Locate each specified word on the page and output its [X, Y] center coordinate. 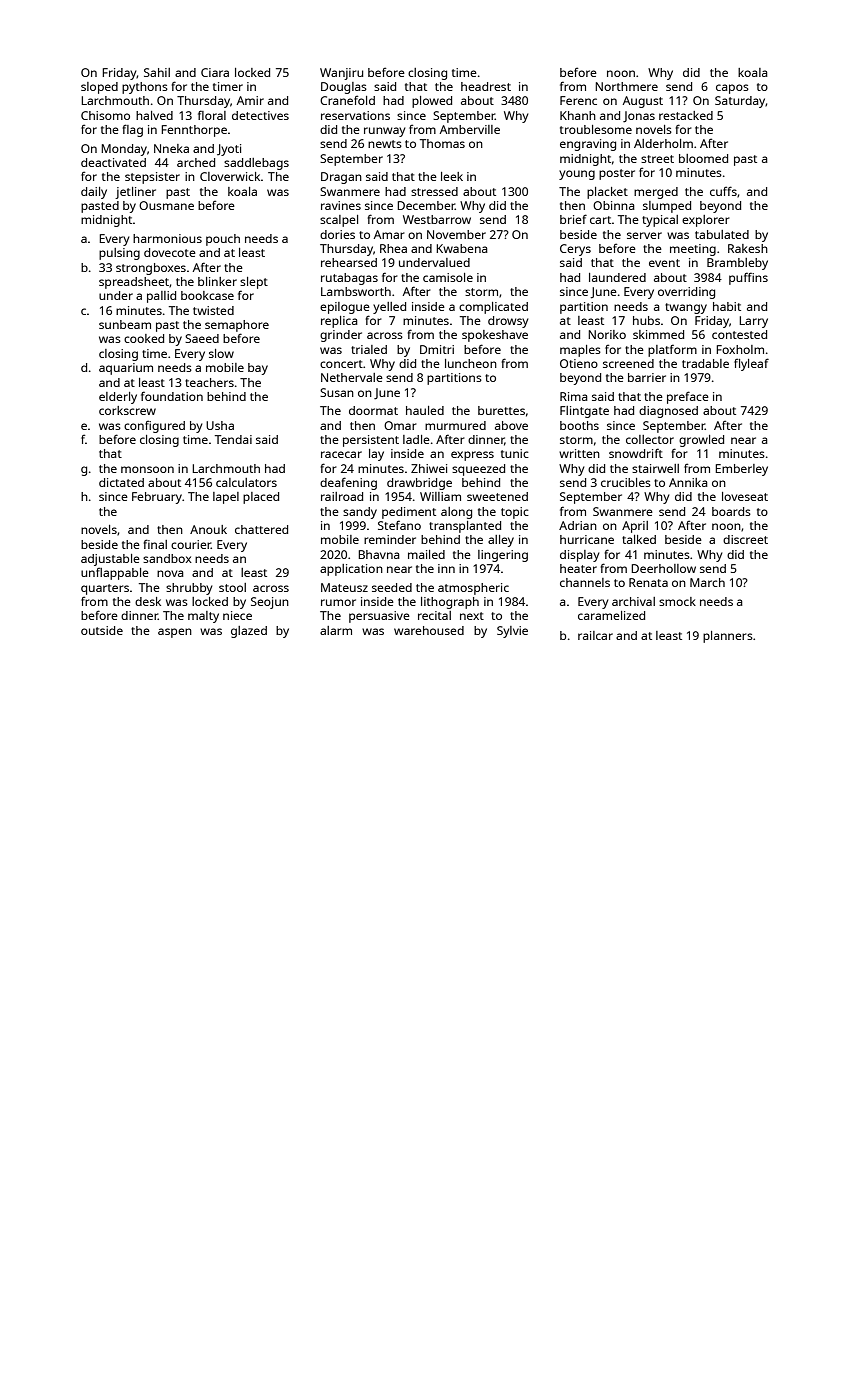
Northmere [626, 86]
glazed [249, 632]
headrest [486, 86]
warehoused [429, 630]
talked [639, 539]
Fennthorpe [194, 131]
